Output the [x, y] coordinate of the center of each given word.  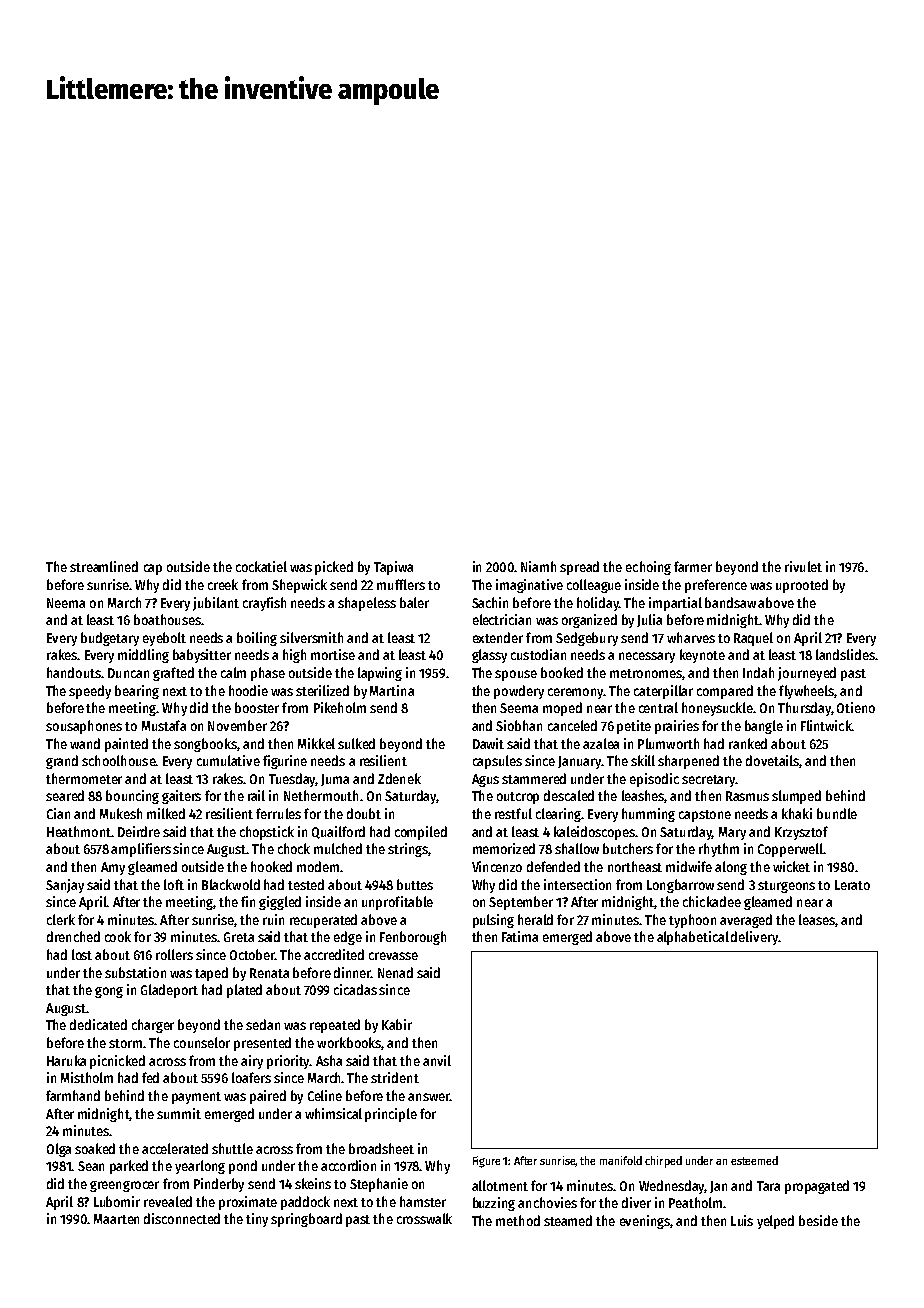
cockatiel [261, 566]
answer [429, 1097]
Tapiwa [393, 568]
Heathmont [79, 831]
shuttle [232, 1148]
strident [395, 1077]
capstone [705, 816]
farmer [693, 566]
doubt [364, 813]
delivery [754, 938]
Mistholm [87, 1077]
